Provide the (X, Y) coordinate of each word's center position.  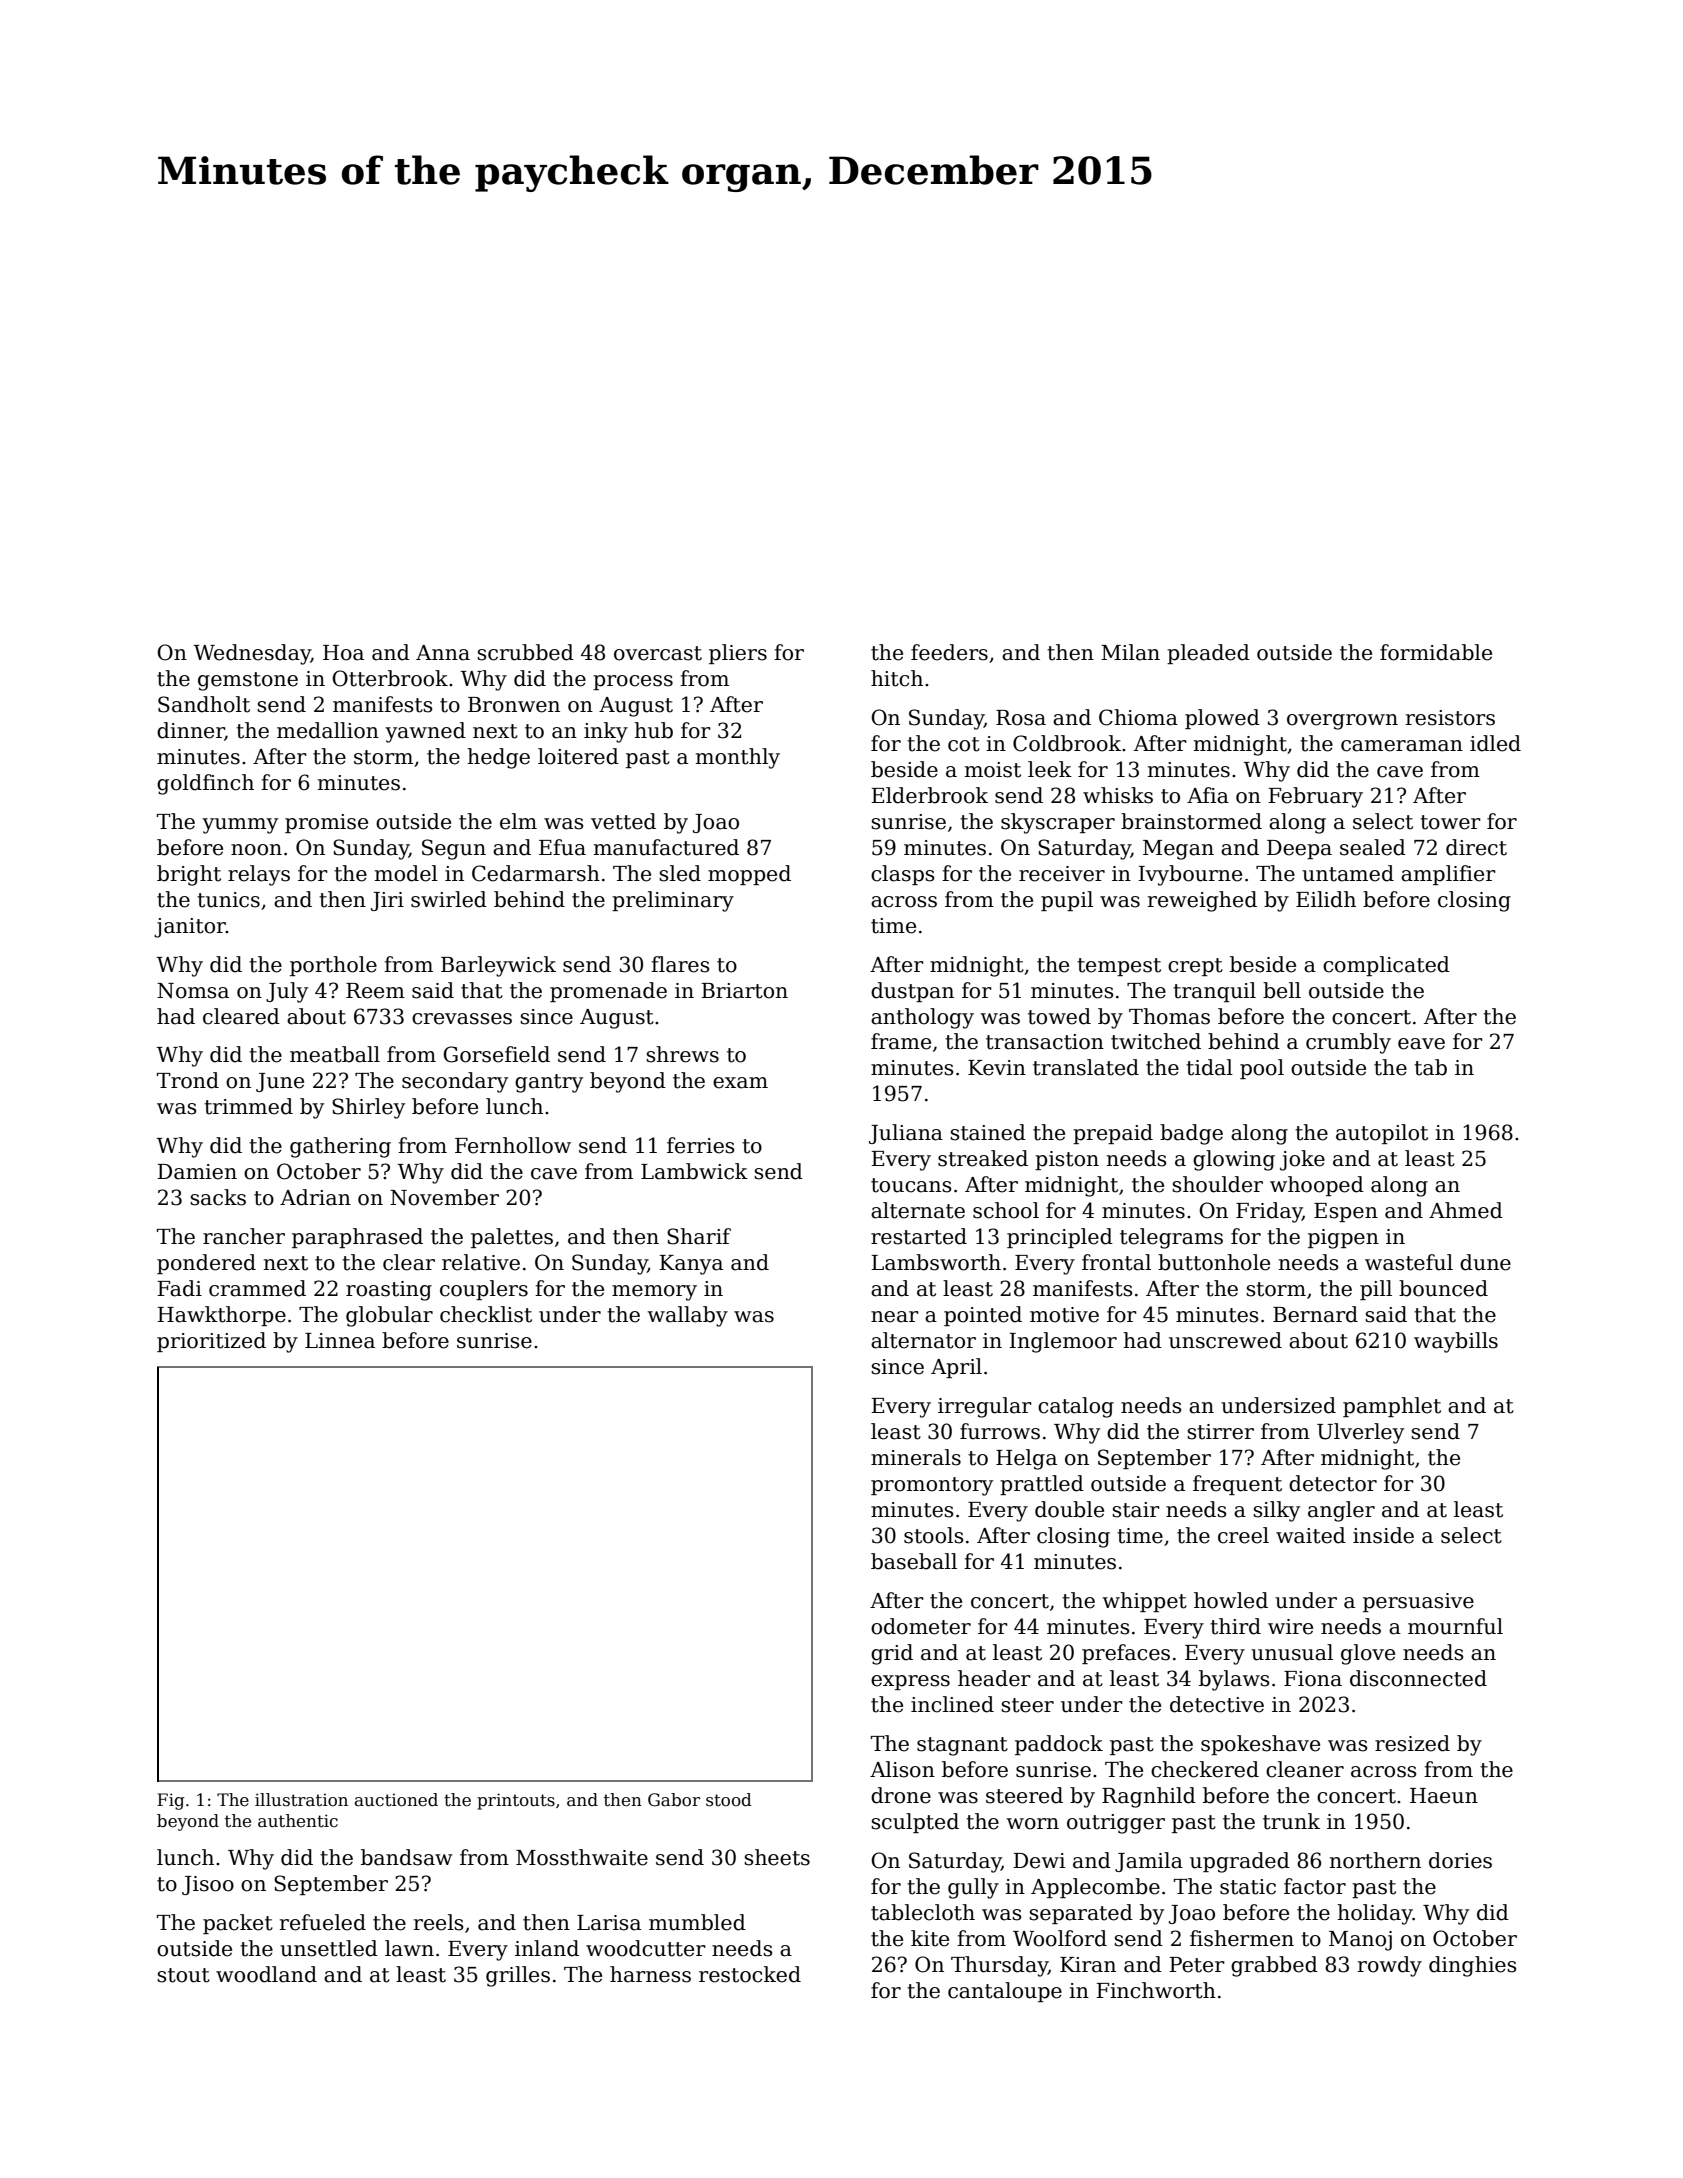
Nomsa (193, 991)
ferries (700, 1145)
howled (1231, 1600)
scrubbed (525, 652)
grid (892, 1654)
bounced (1443, 1288)
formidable (1436, 652)
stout (183, 1975)
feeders (949, 652)
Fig (171, 1801)
